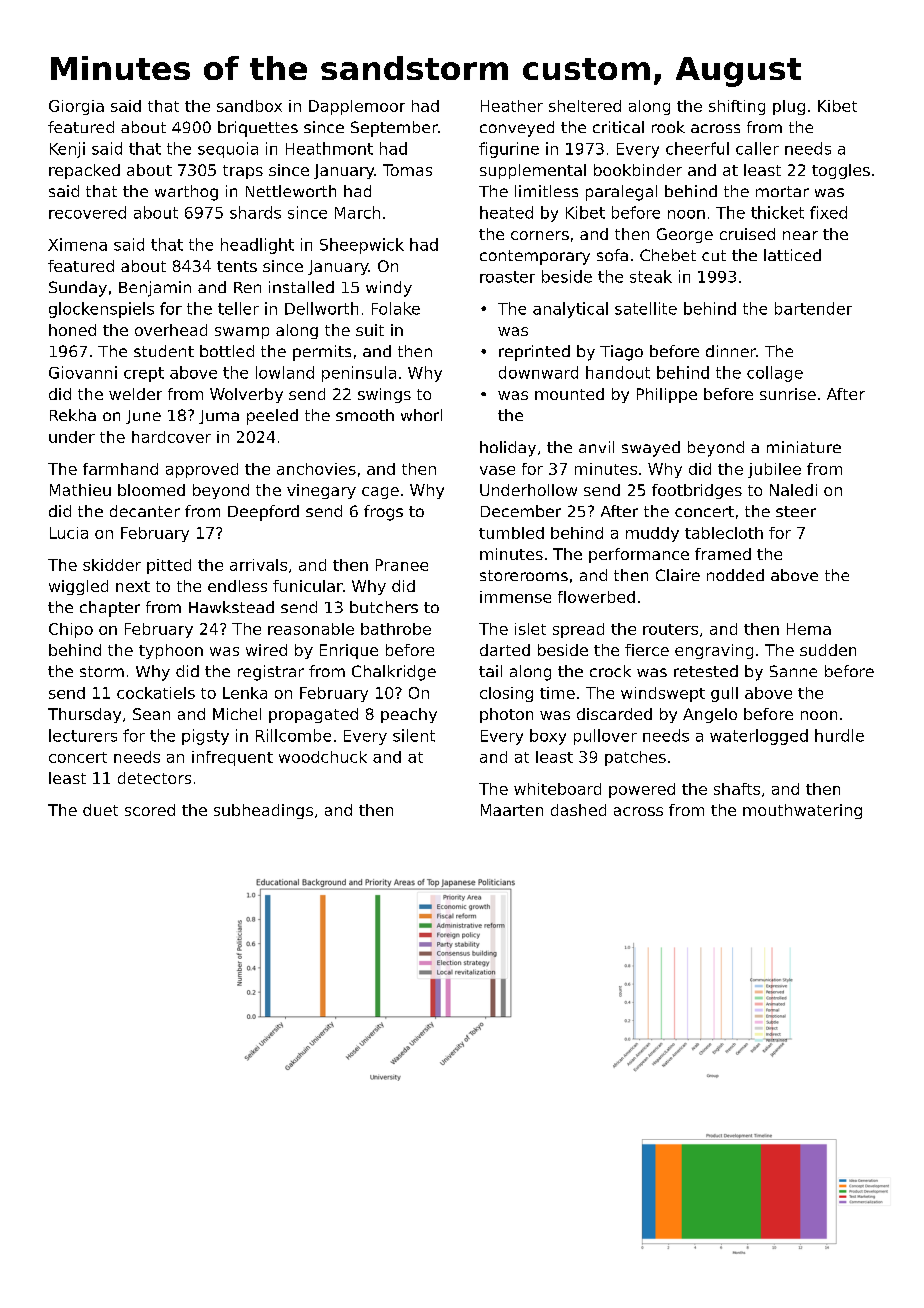  What do you see at coordinates (384, 395) in the screenshot?
I see `swings` at bounding box center [384, 395].
